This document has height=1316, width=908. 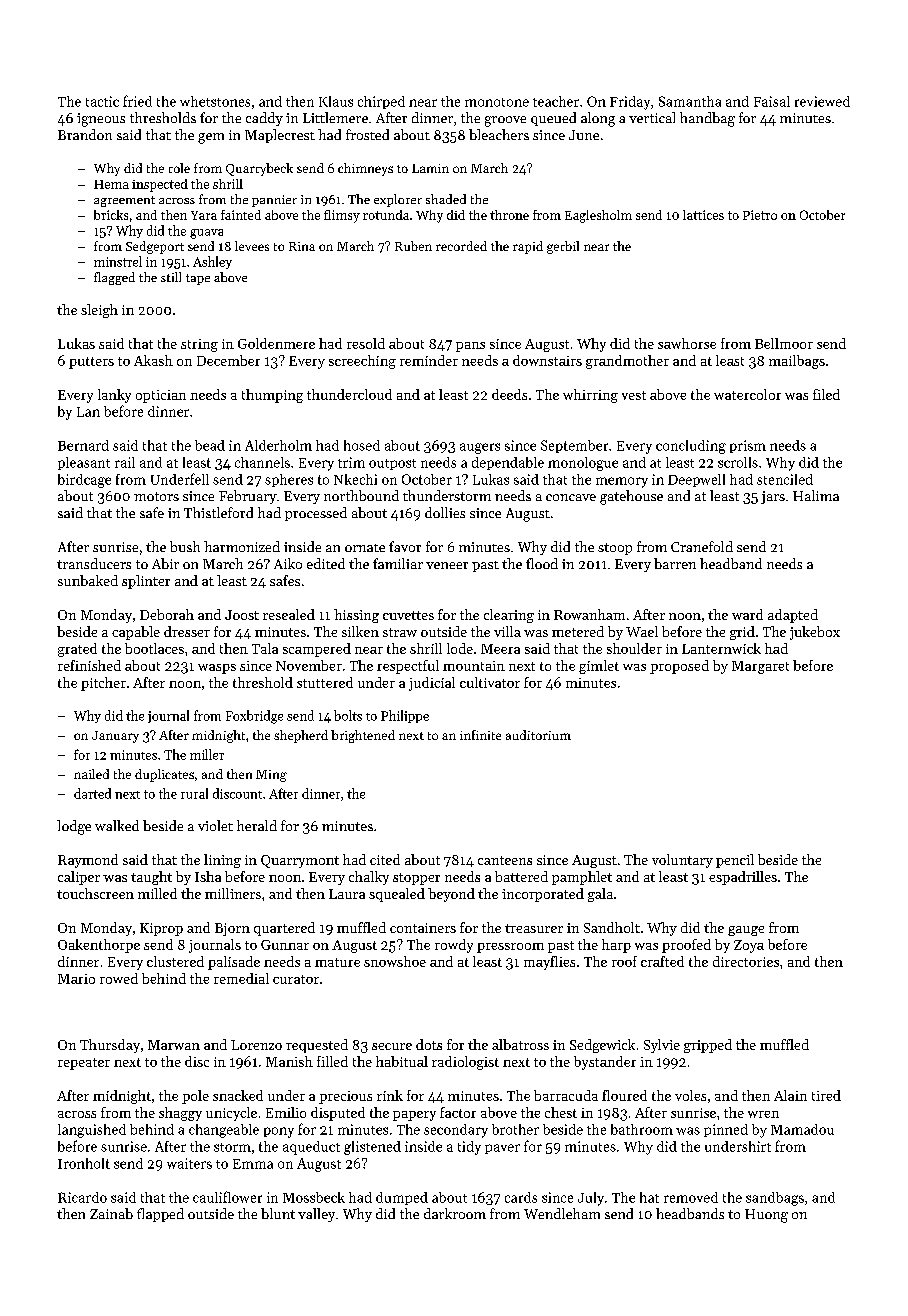 I want to click on flagged, so click(x=114, y=278).
